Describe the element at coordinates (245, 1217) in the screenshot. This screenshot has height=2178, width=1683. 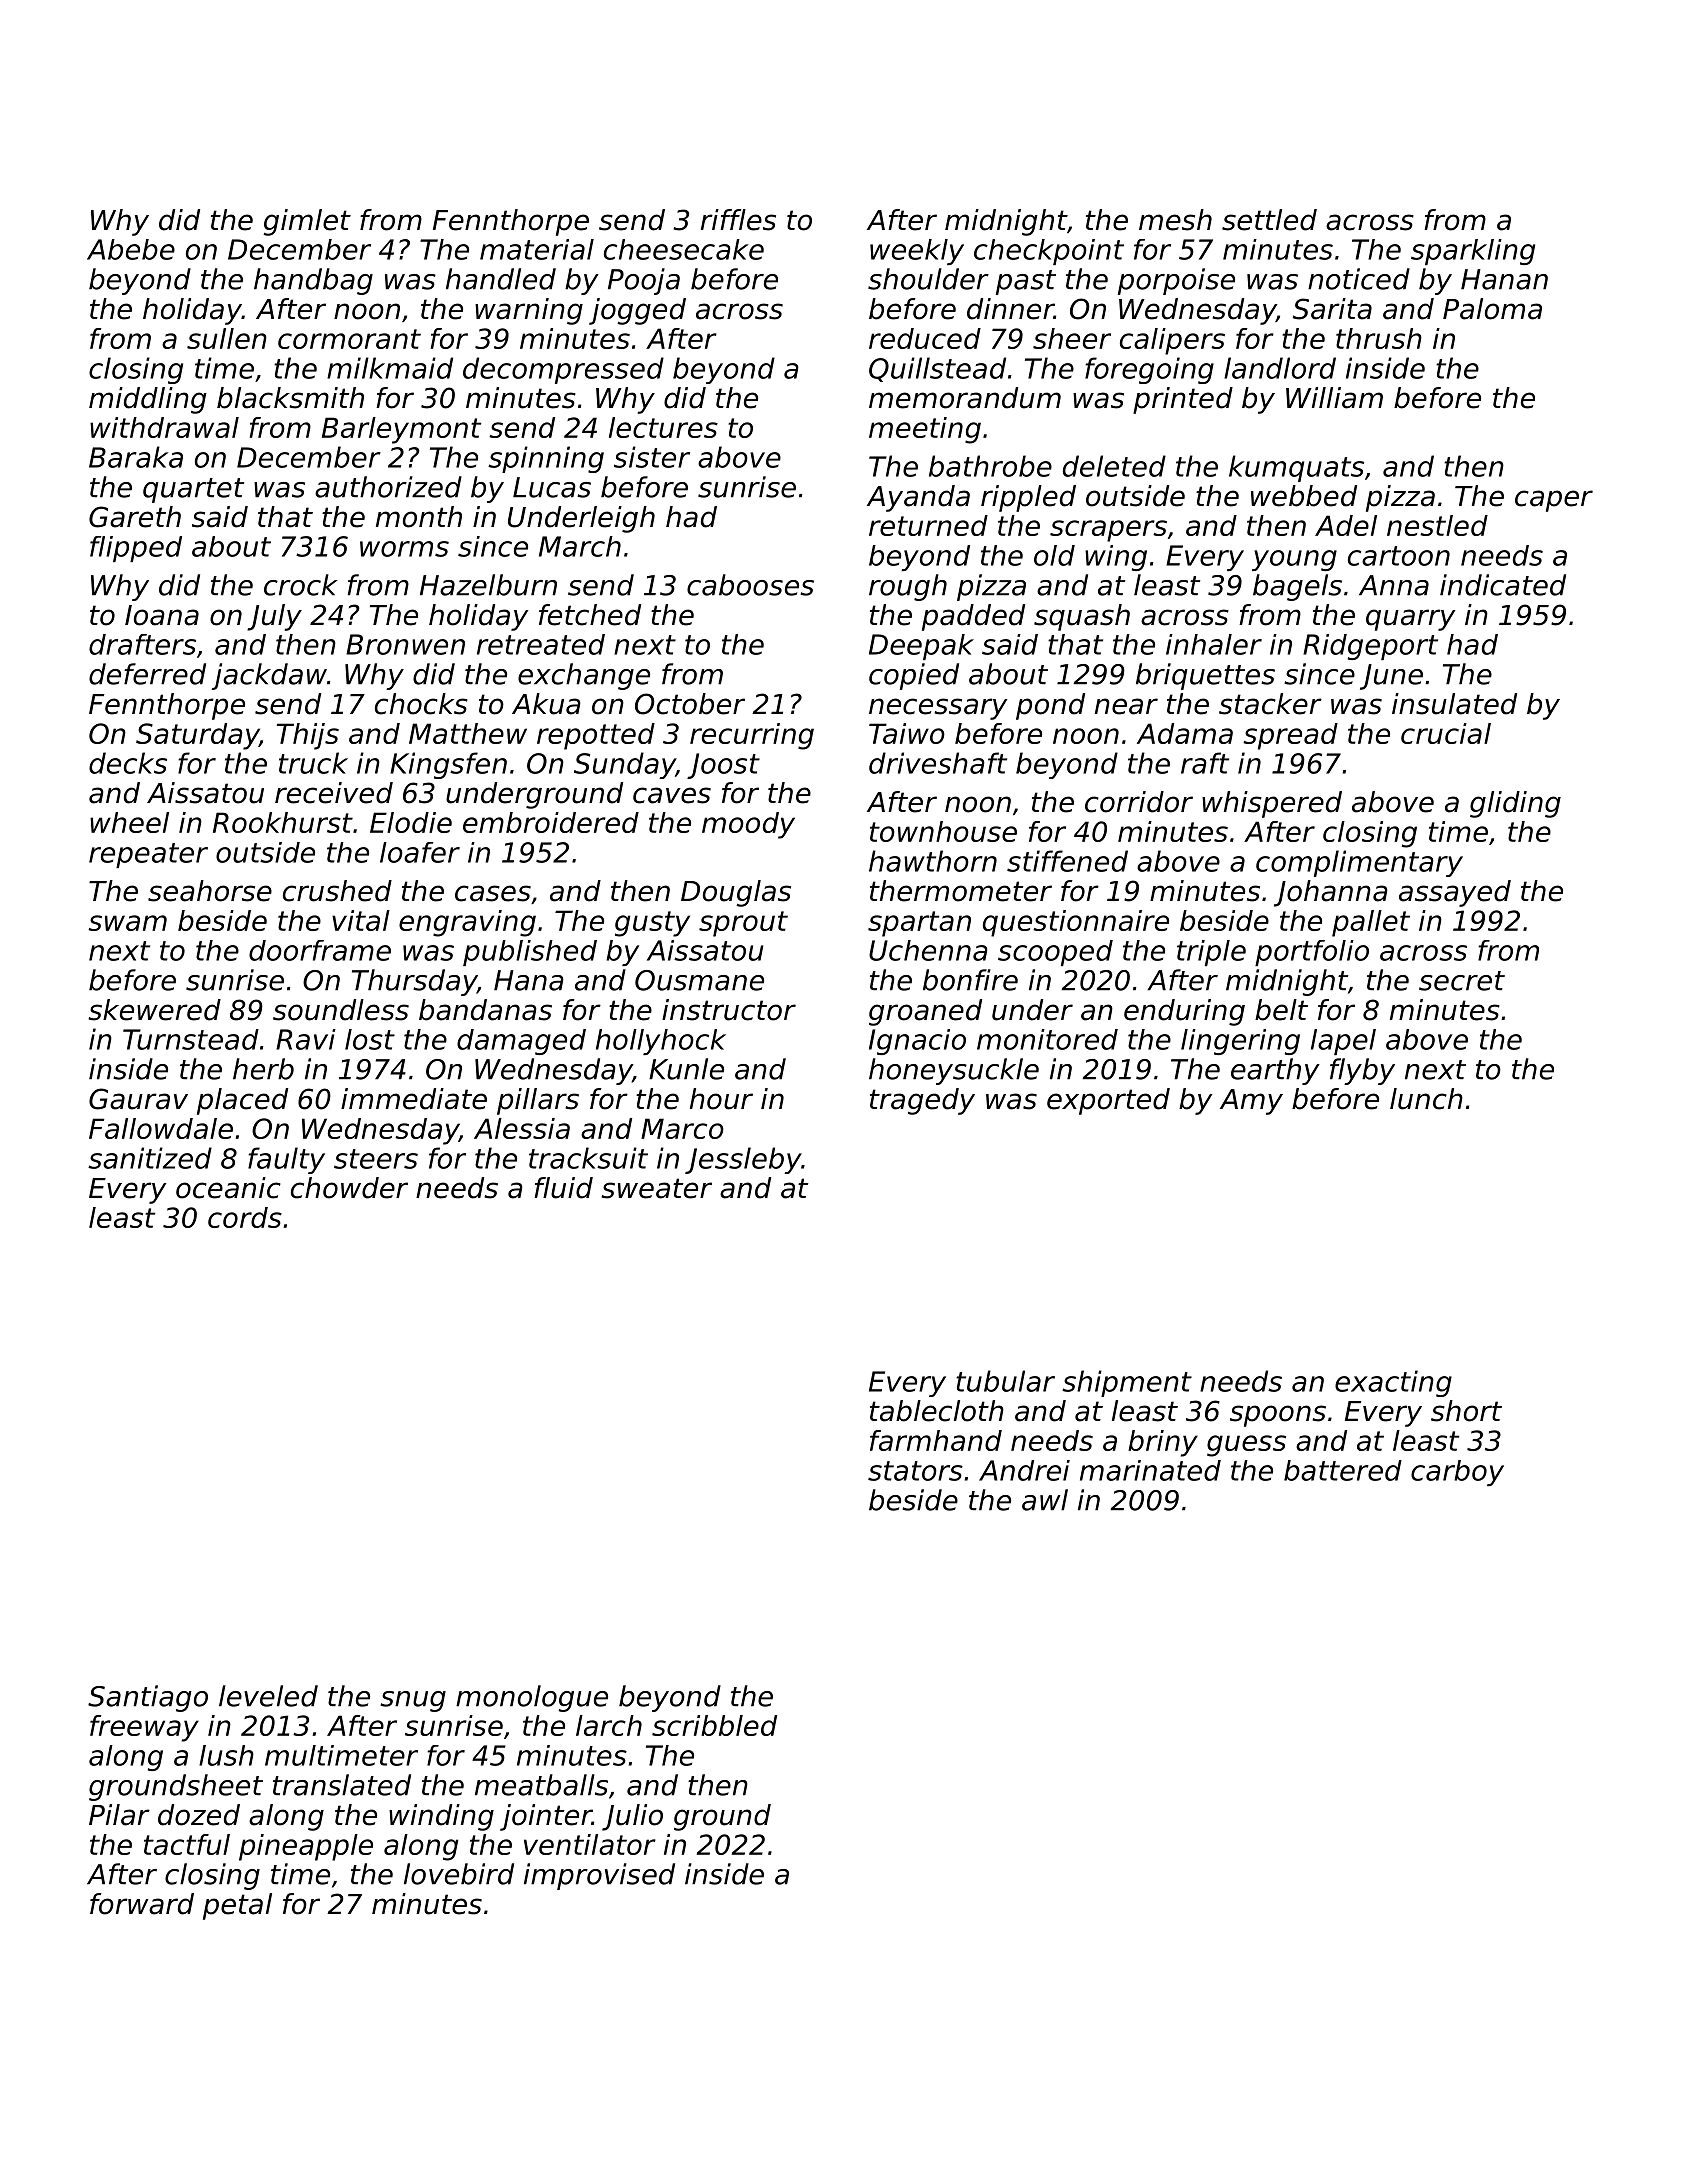
I see `cords` at that location.
